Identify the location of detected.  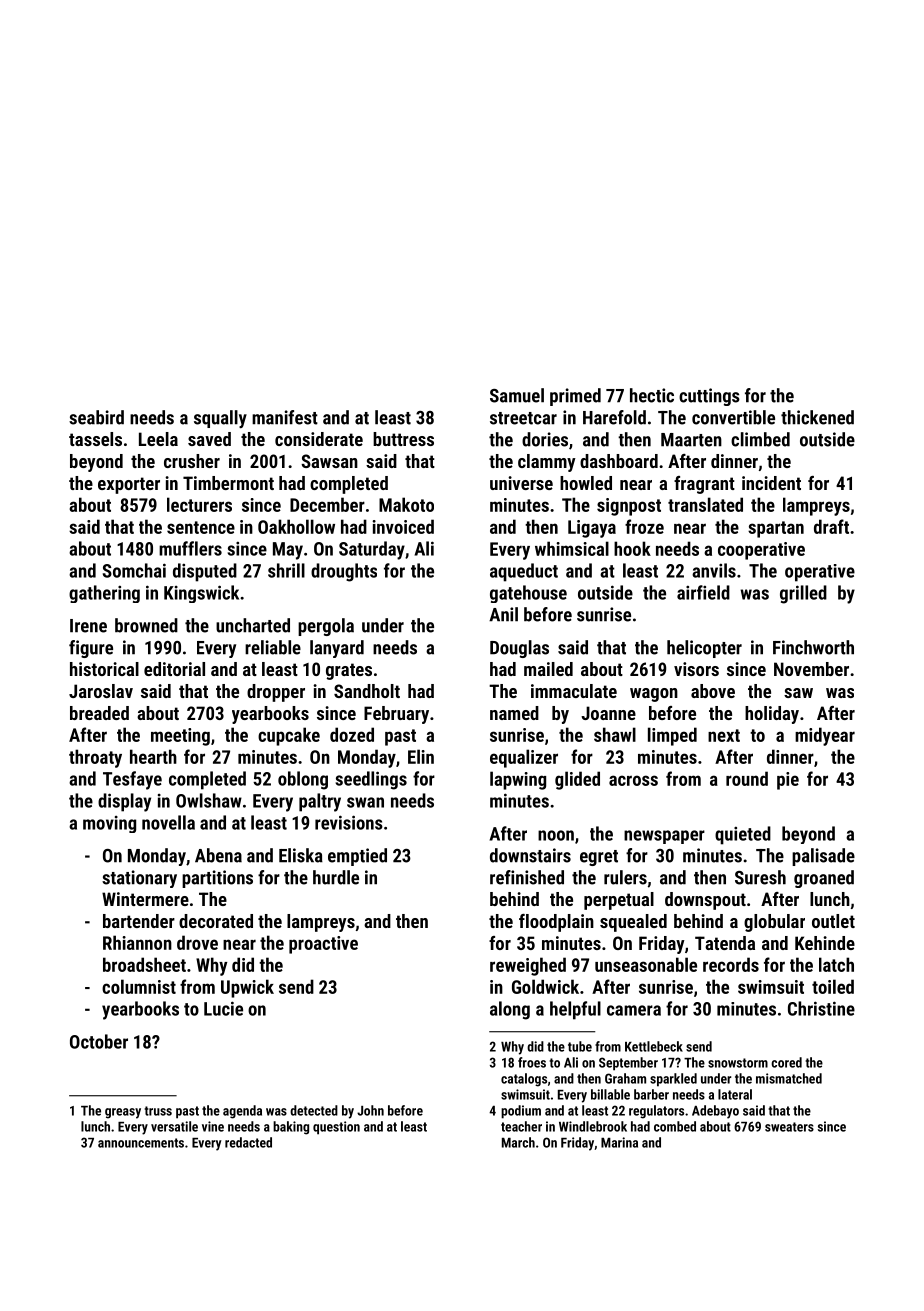
(314, 1110).
